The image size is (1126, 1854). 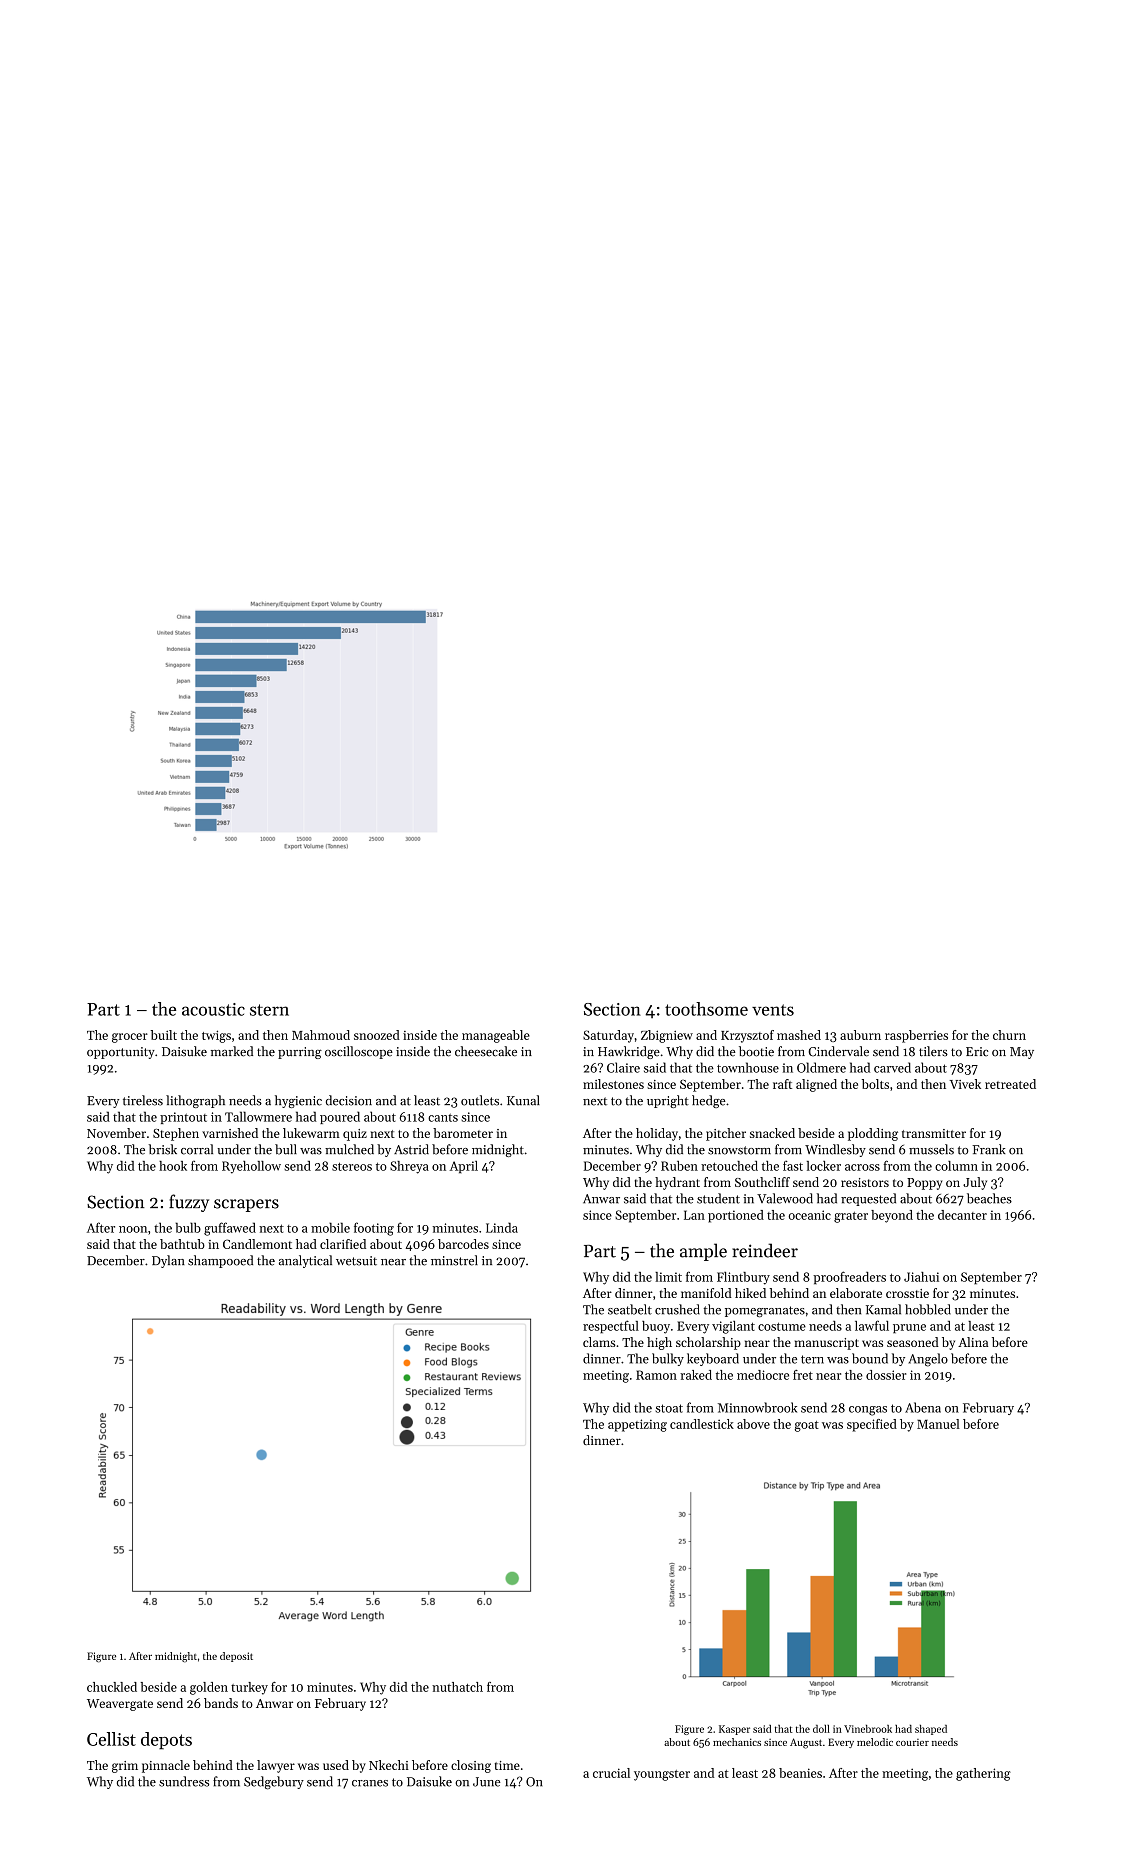 What do you see at coordinates (168, 1261) in the document?
I see `Dylan` at bounding box center [168, 1261].
